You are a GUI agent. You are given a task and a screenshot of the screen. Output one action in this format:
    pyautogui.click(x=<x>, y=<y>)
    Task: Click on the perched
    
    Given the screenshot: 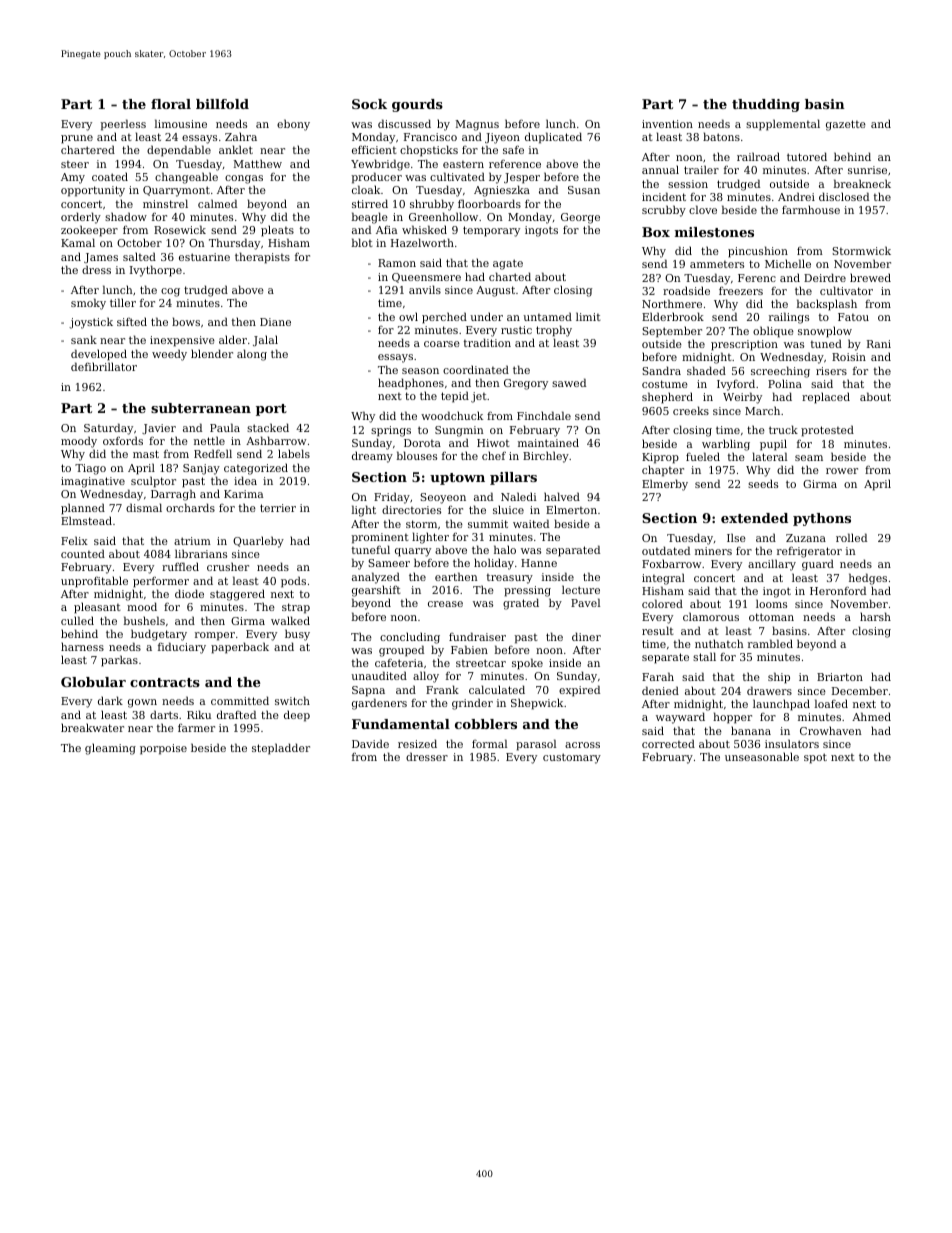 What is the action you would take?
    pyautogui.click(x=444, y=318)
